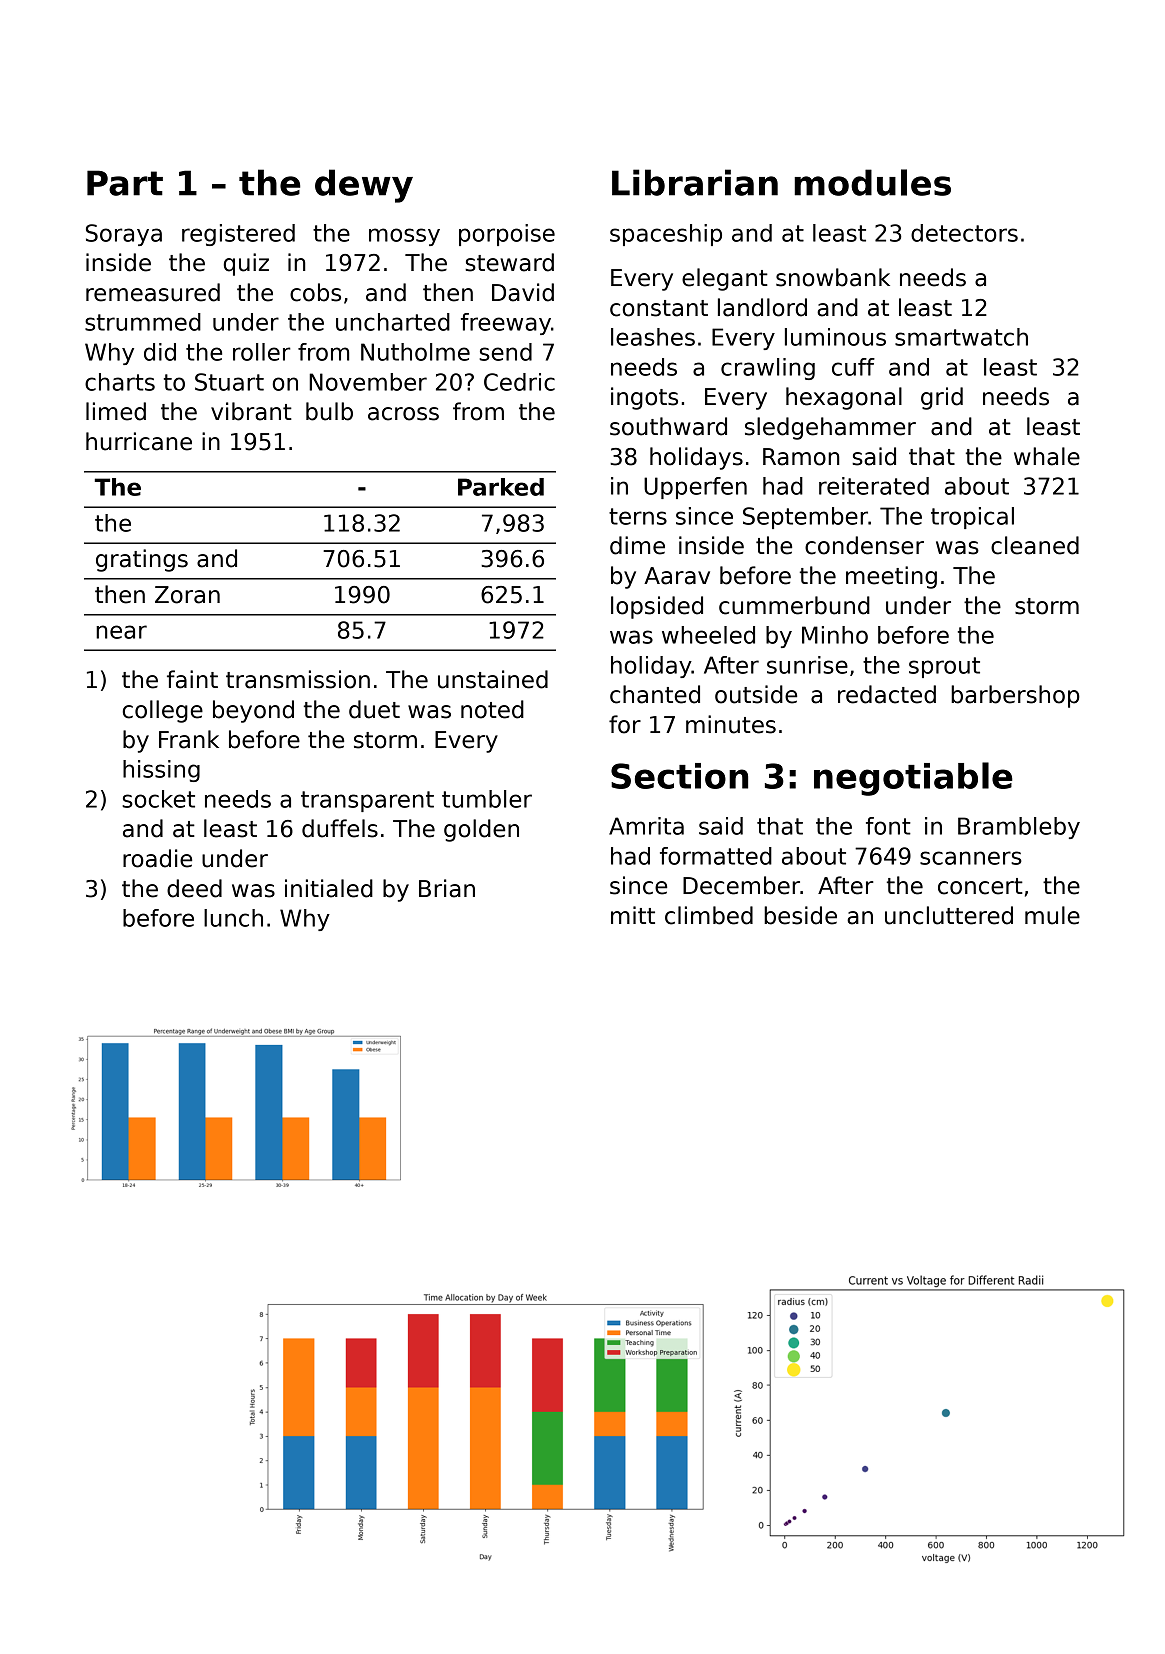 The height and width of the image is (1654, 1165). What do you see at coordinates (853, 367) in the image?
I see `cuff` at bounding box center [853, 367].
